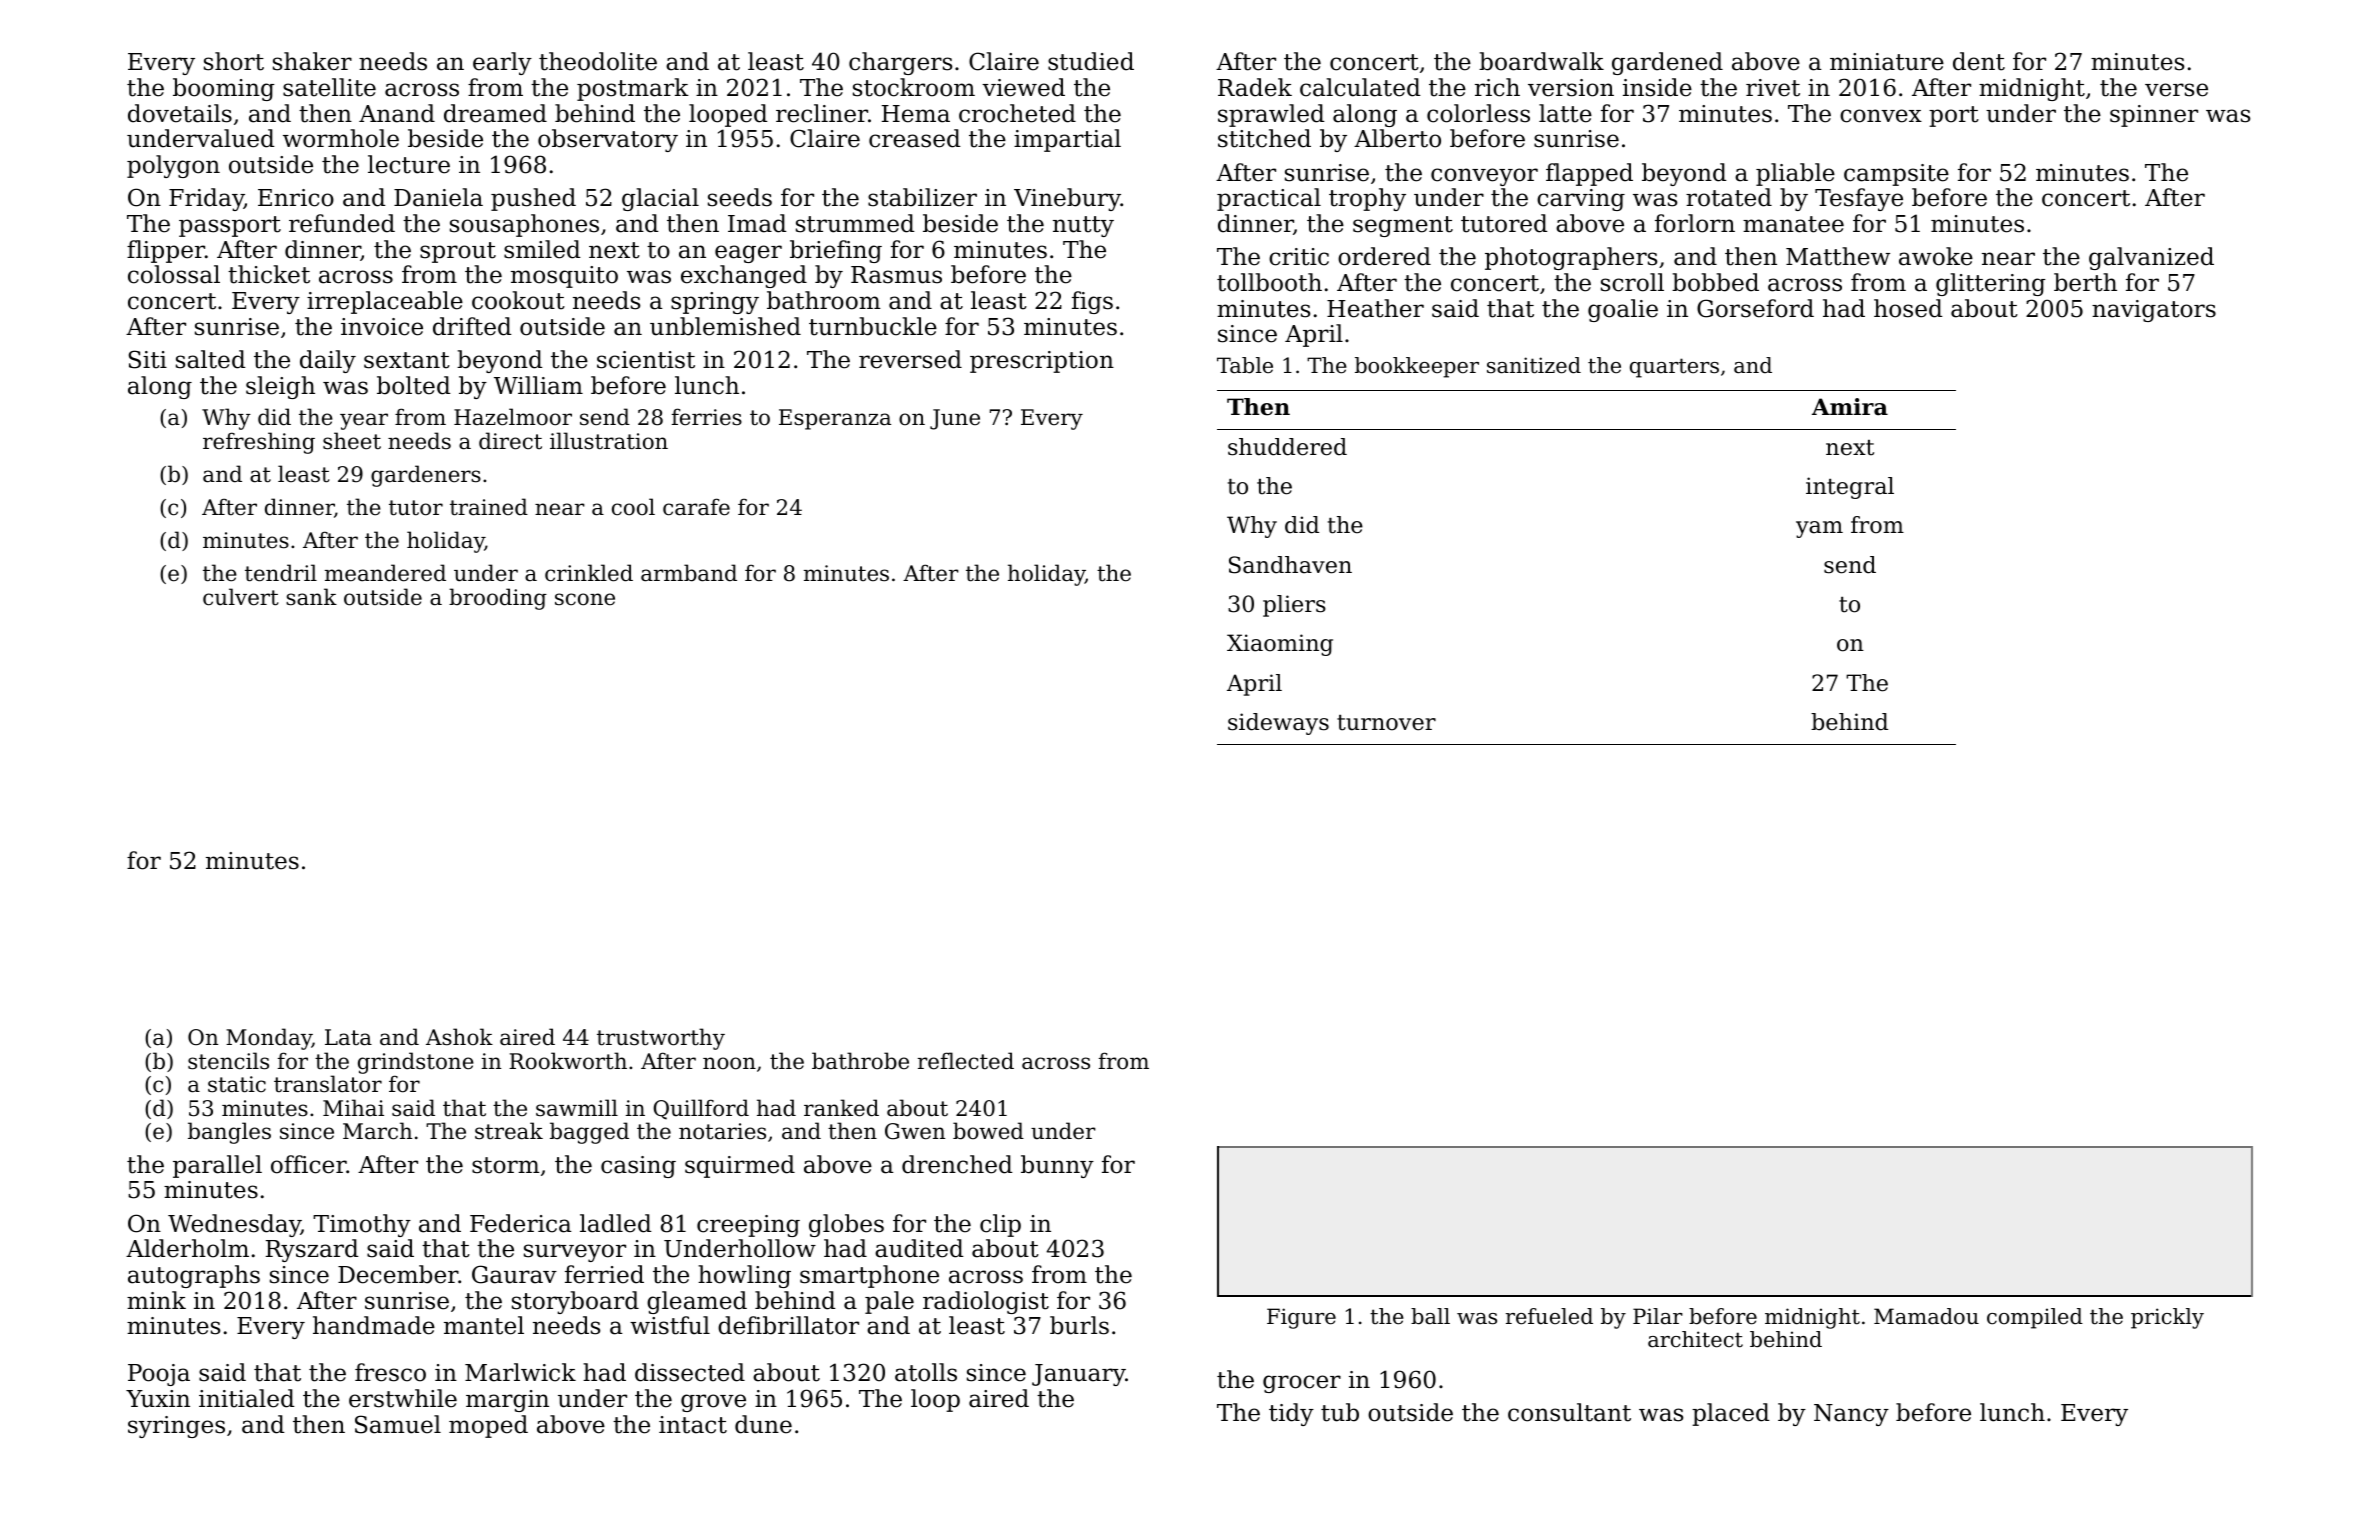 Image resolution: width=2380 pixels, height=1540 pixels. Describe the element at coordinates (1294, 606) in the document. I see `pliers` at that location.
